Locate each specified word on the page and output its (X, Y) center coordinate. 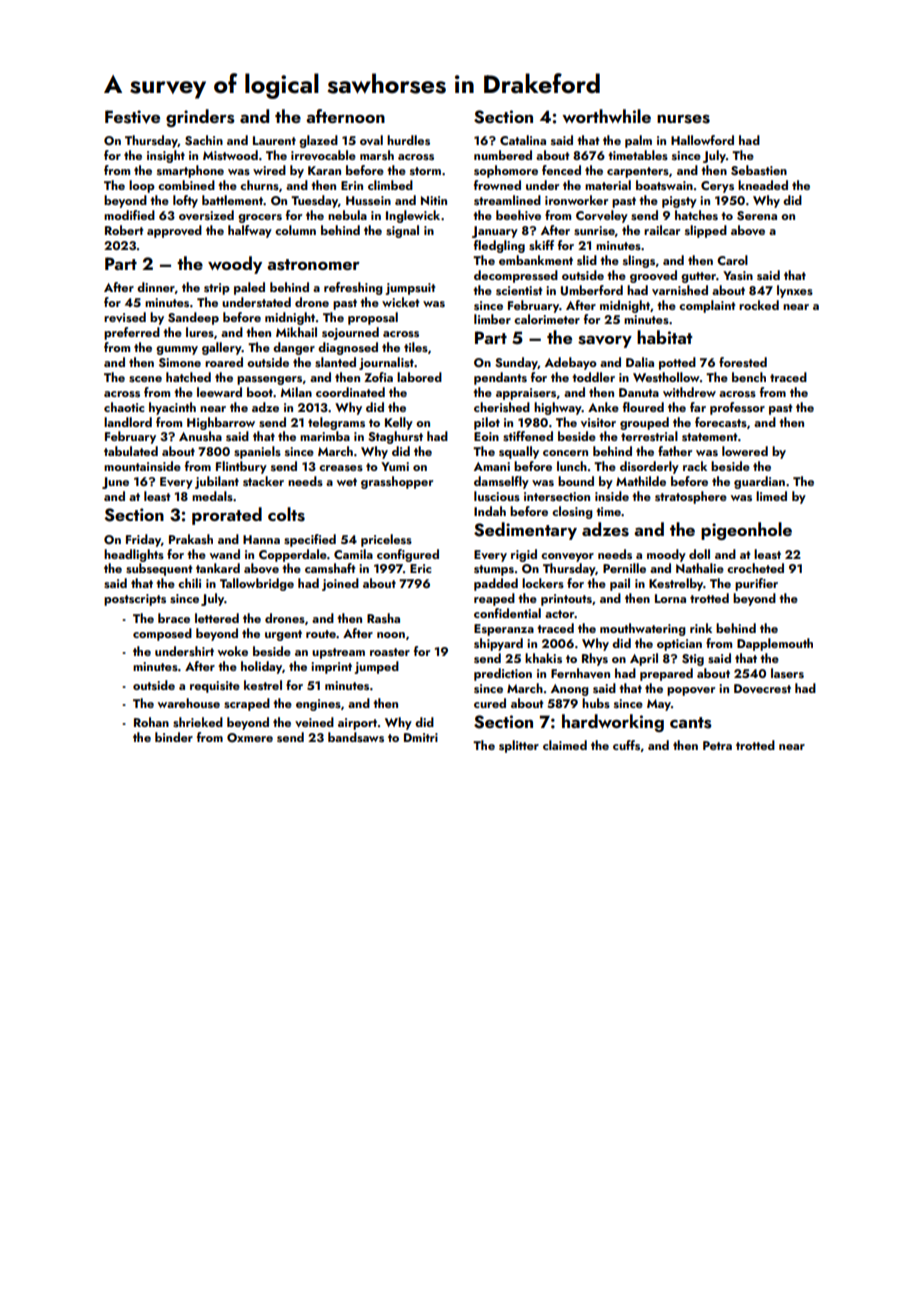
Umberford (592, 290)
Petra (717, 745)
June (115, 483)
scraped (247, 704)
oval (371, 140)
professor (737, 408)
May (659, 705)
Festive (132, 117)
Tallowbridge (257, 584)
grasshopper (397, 482)
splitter (519, 746)
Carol (732, 260)
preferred (132, 333)
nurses (683, 119)
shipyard (498, 644)
